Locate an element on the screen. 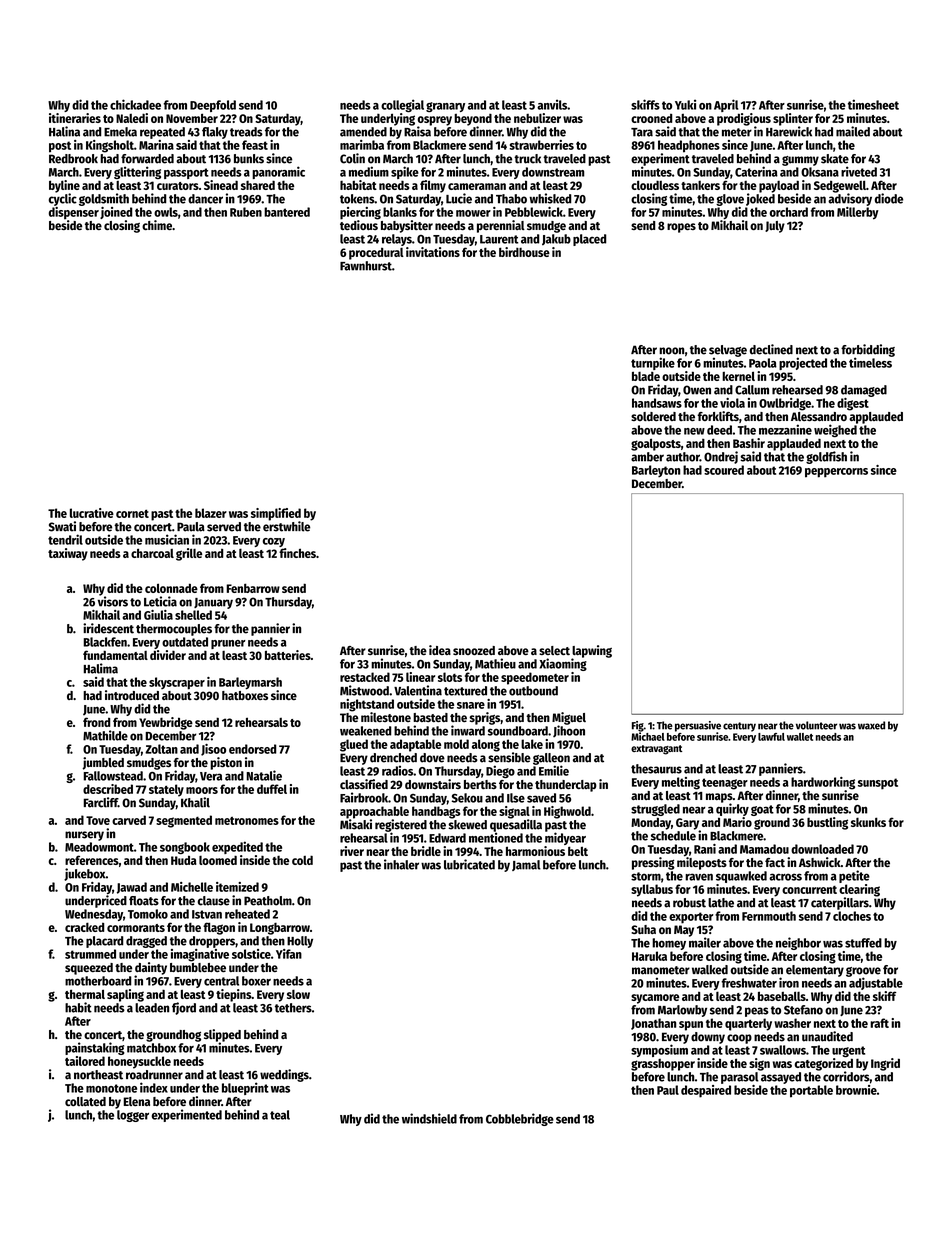  squeezed is located at coordinates (89, 969).
